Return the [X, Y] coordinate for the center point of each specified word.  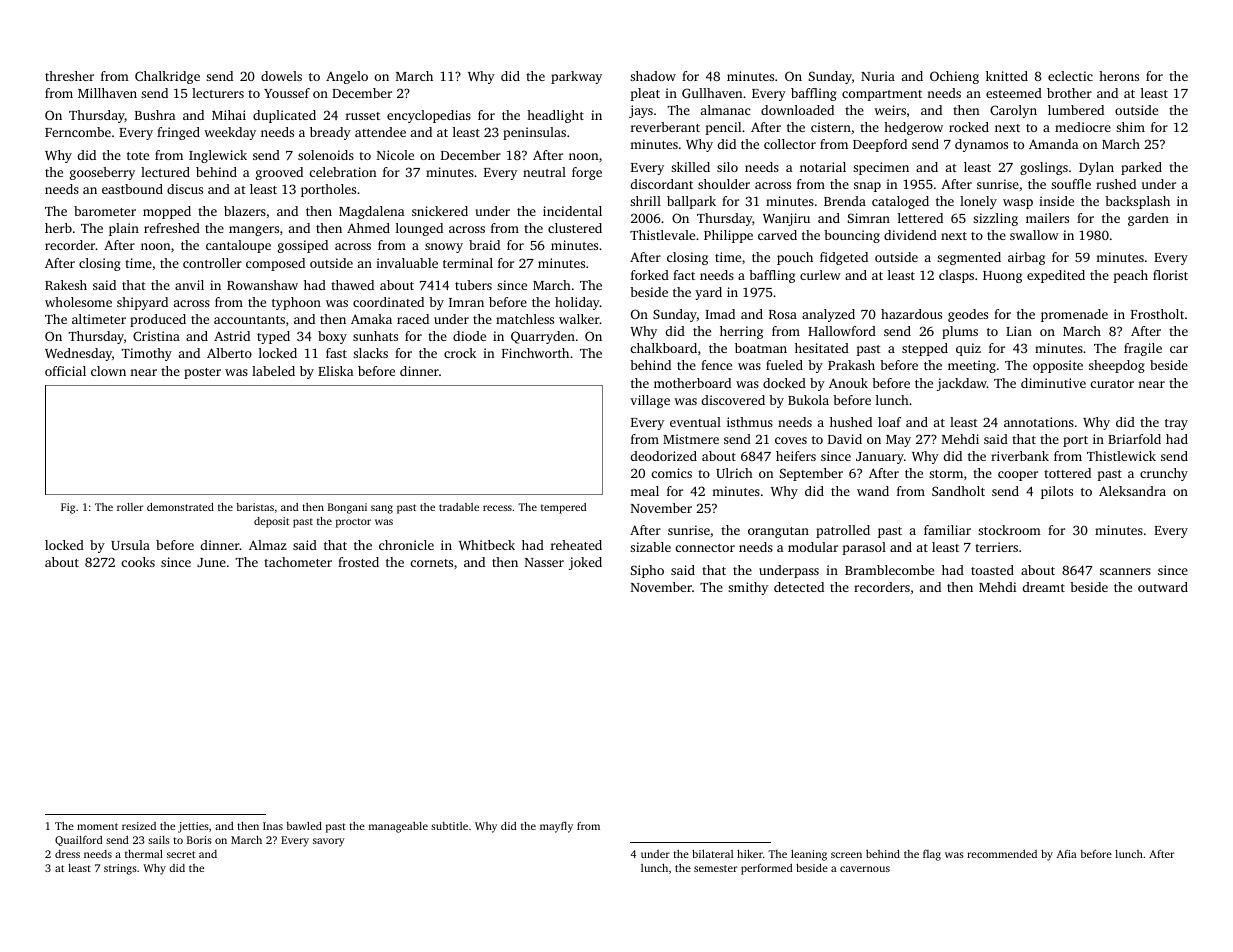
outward [1163, 587]
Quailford [79, 840]
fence [716, 365]
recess [497, 508]
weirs [890, 110]
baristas [255, 507]
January [880, 458]
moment [97, 826]
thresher [69, 76]
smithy [748, 588]
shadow [653, 76]
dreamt [1044, 587]
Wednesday [78, 354]
